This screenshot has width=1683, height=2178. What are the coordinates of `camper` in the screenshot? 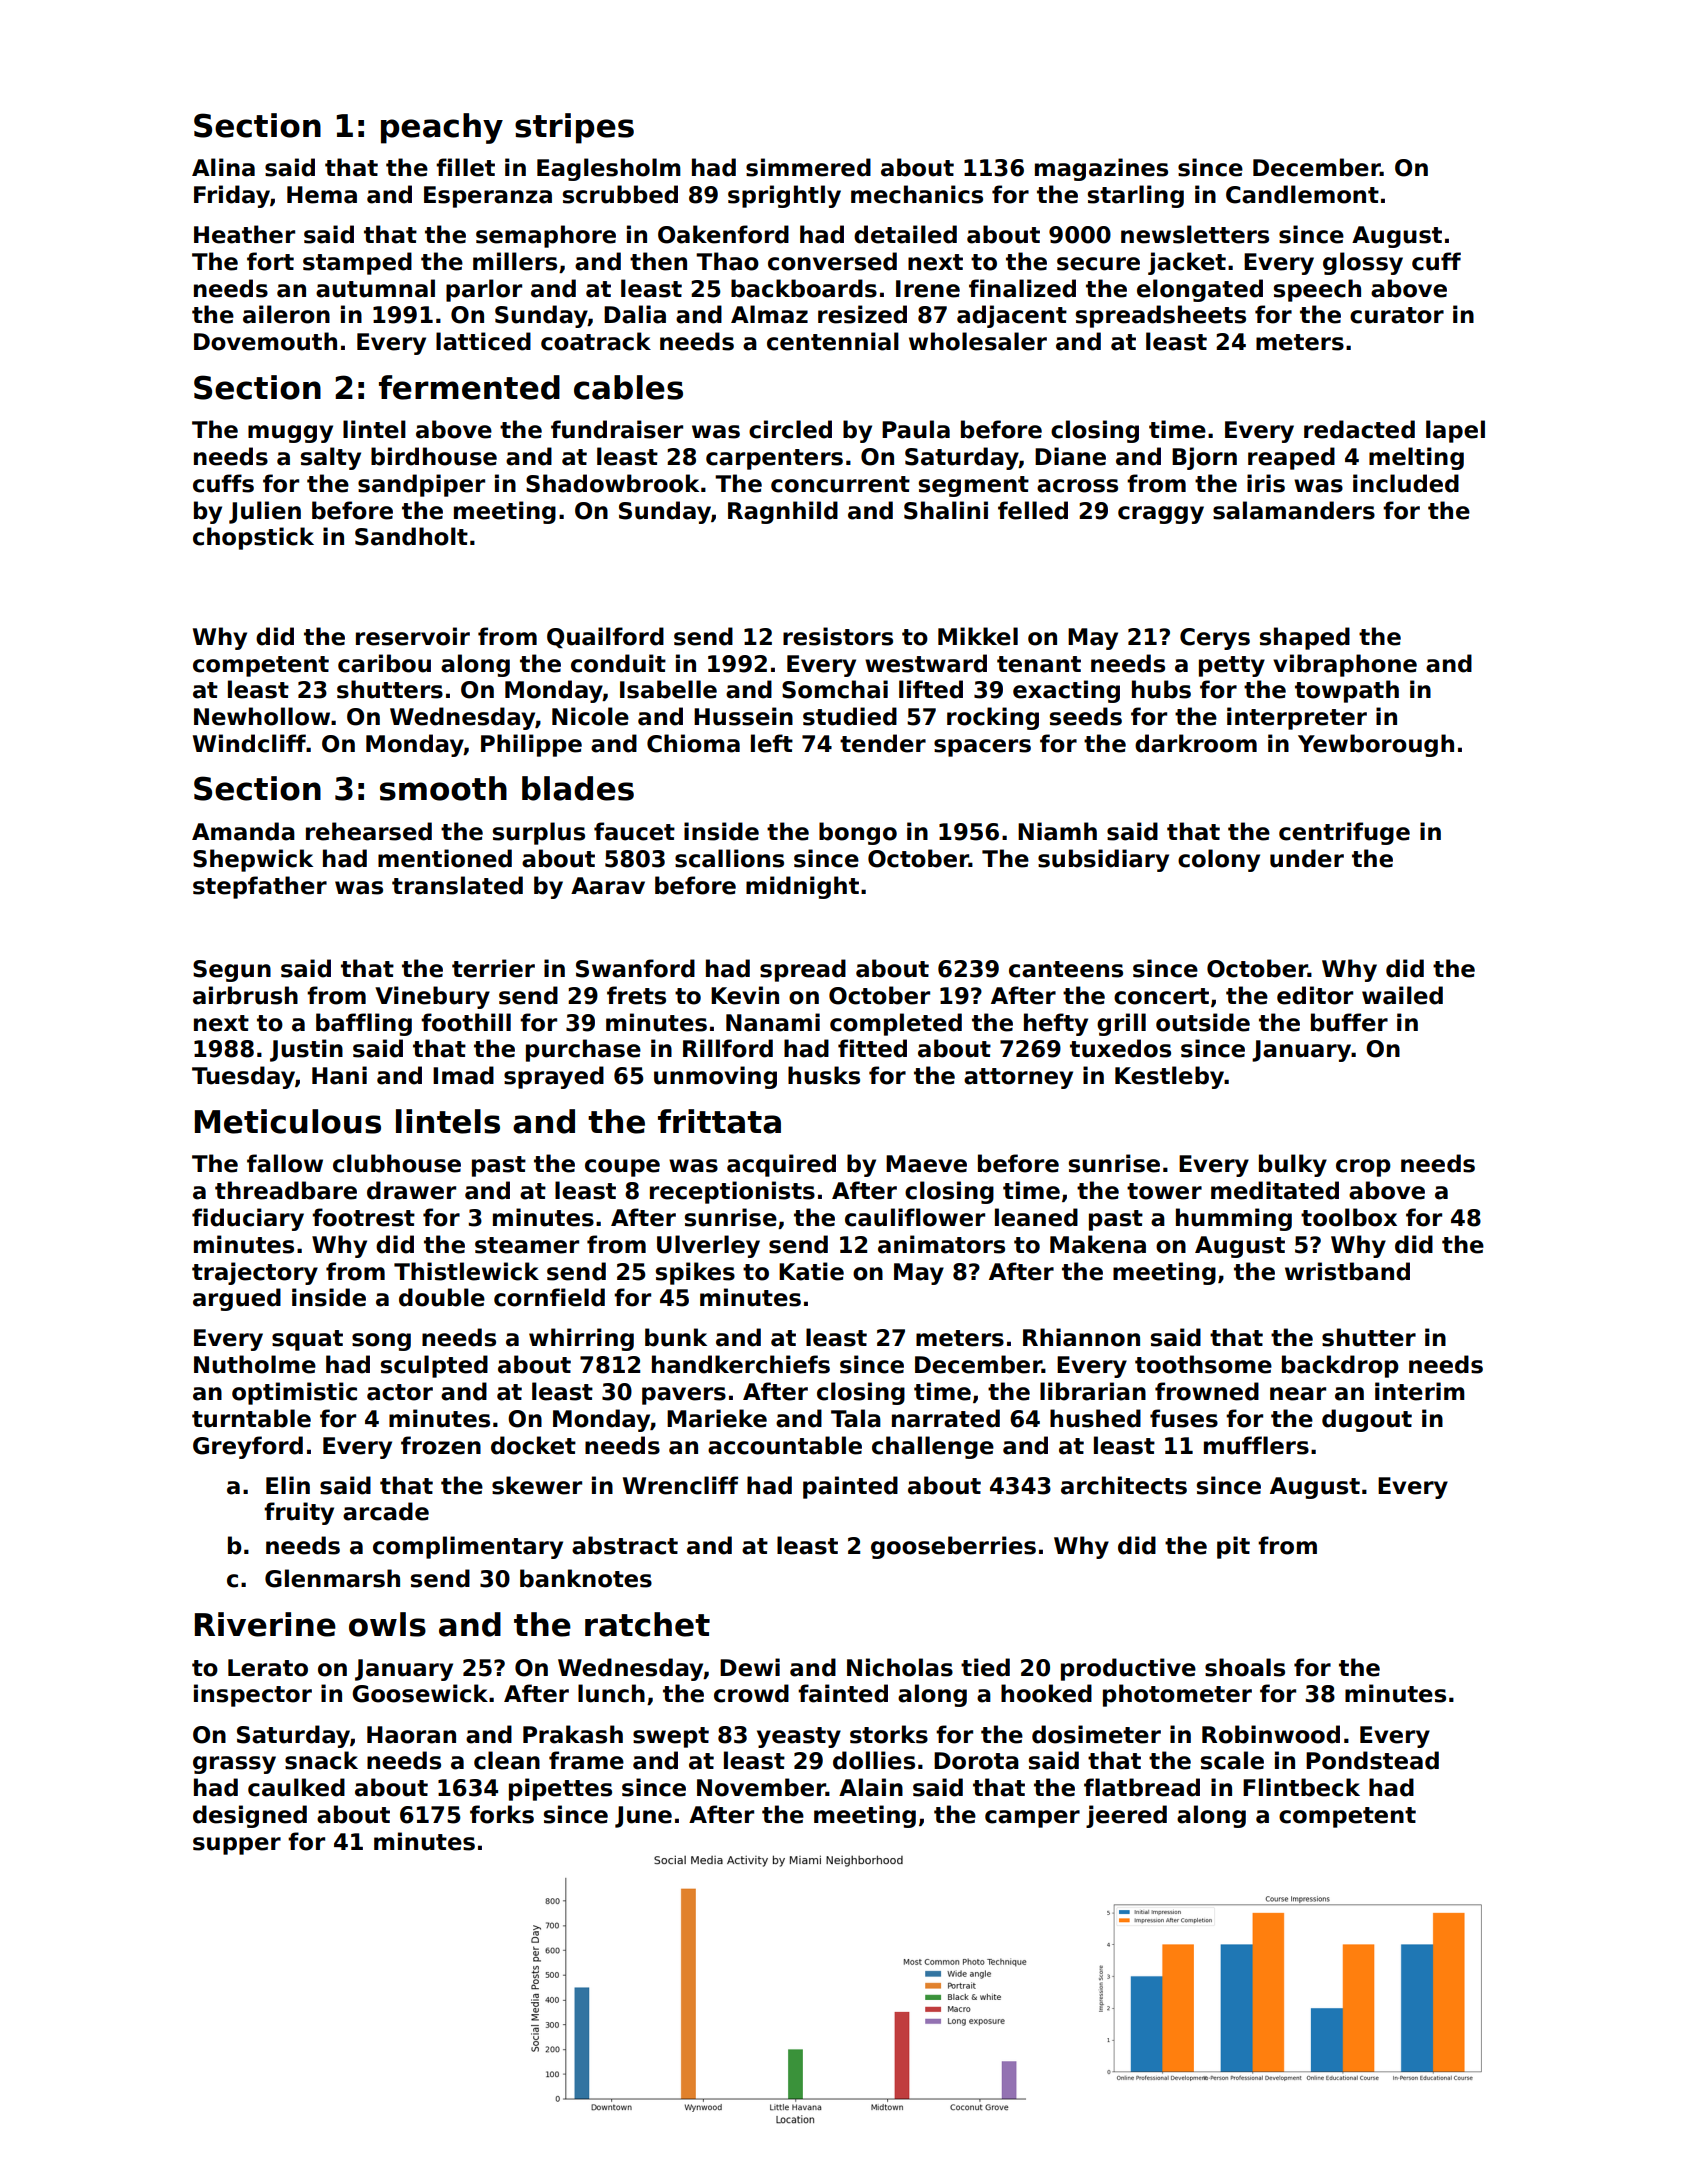 It's located at (1032, 1819).
